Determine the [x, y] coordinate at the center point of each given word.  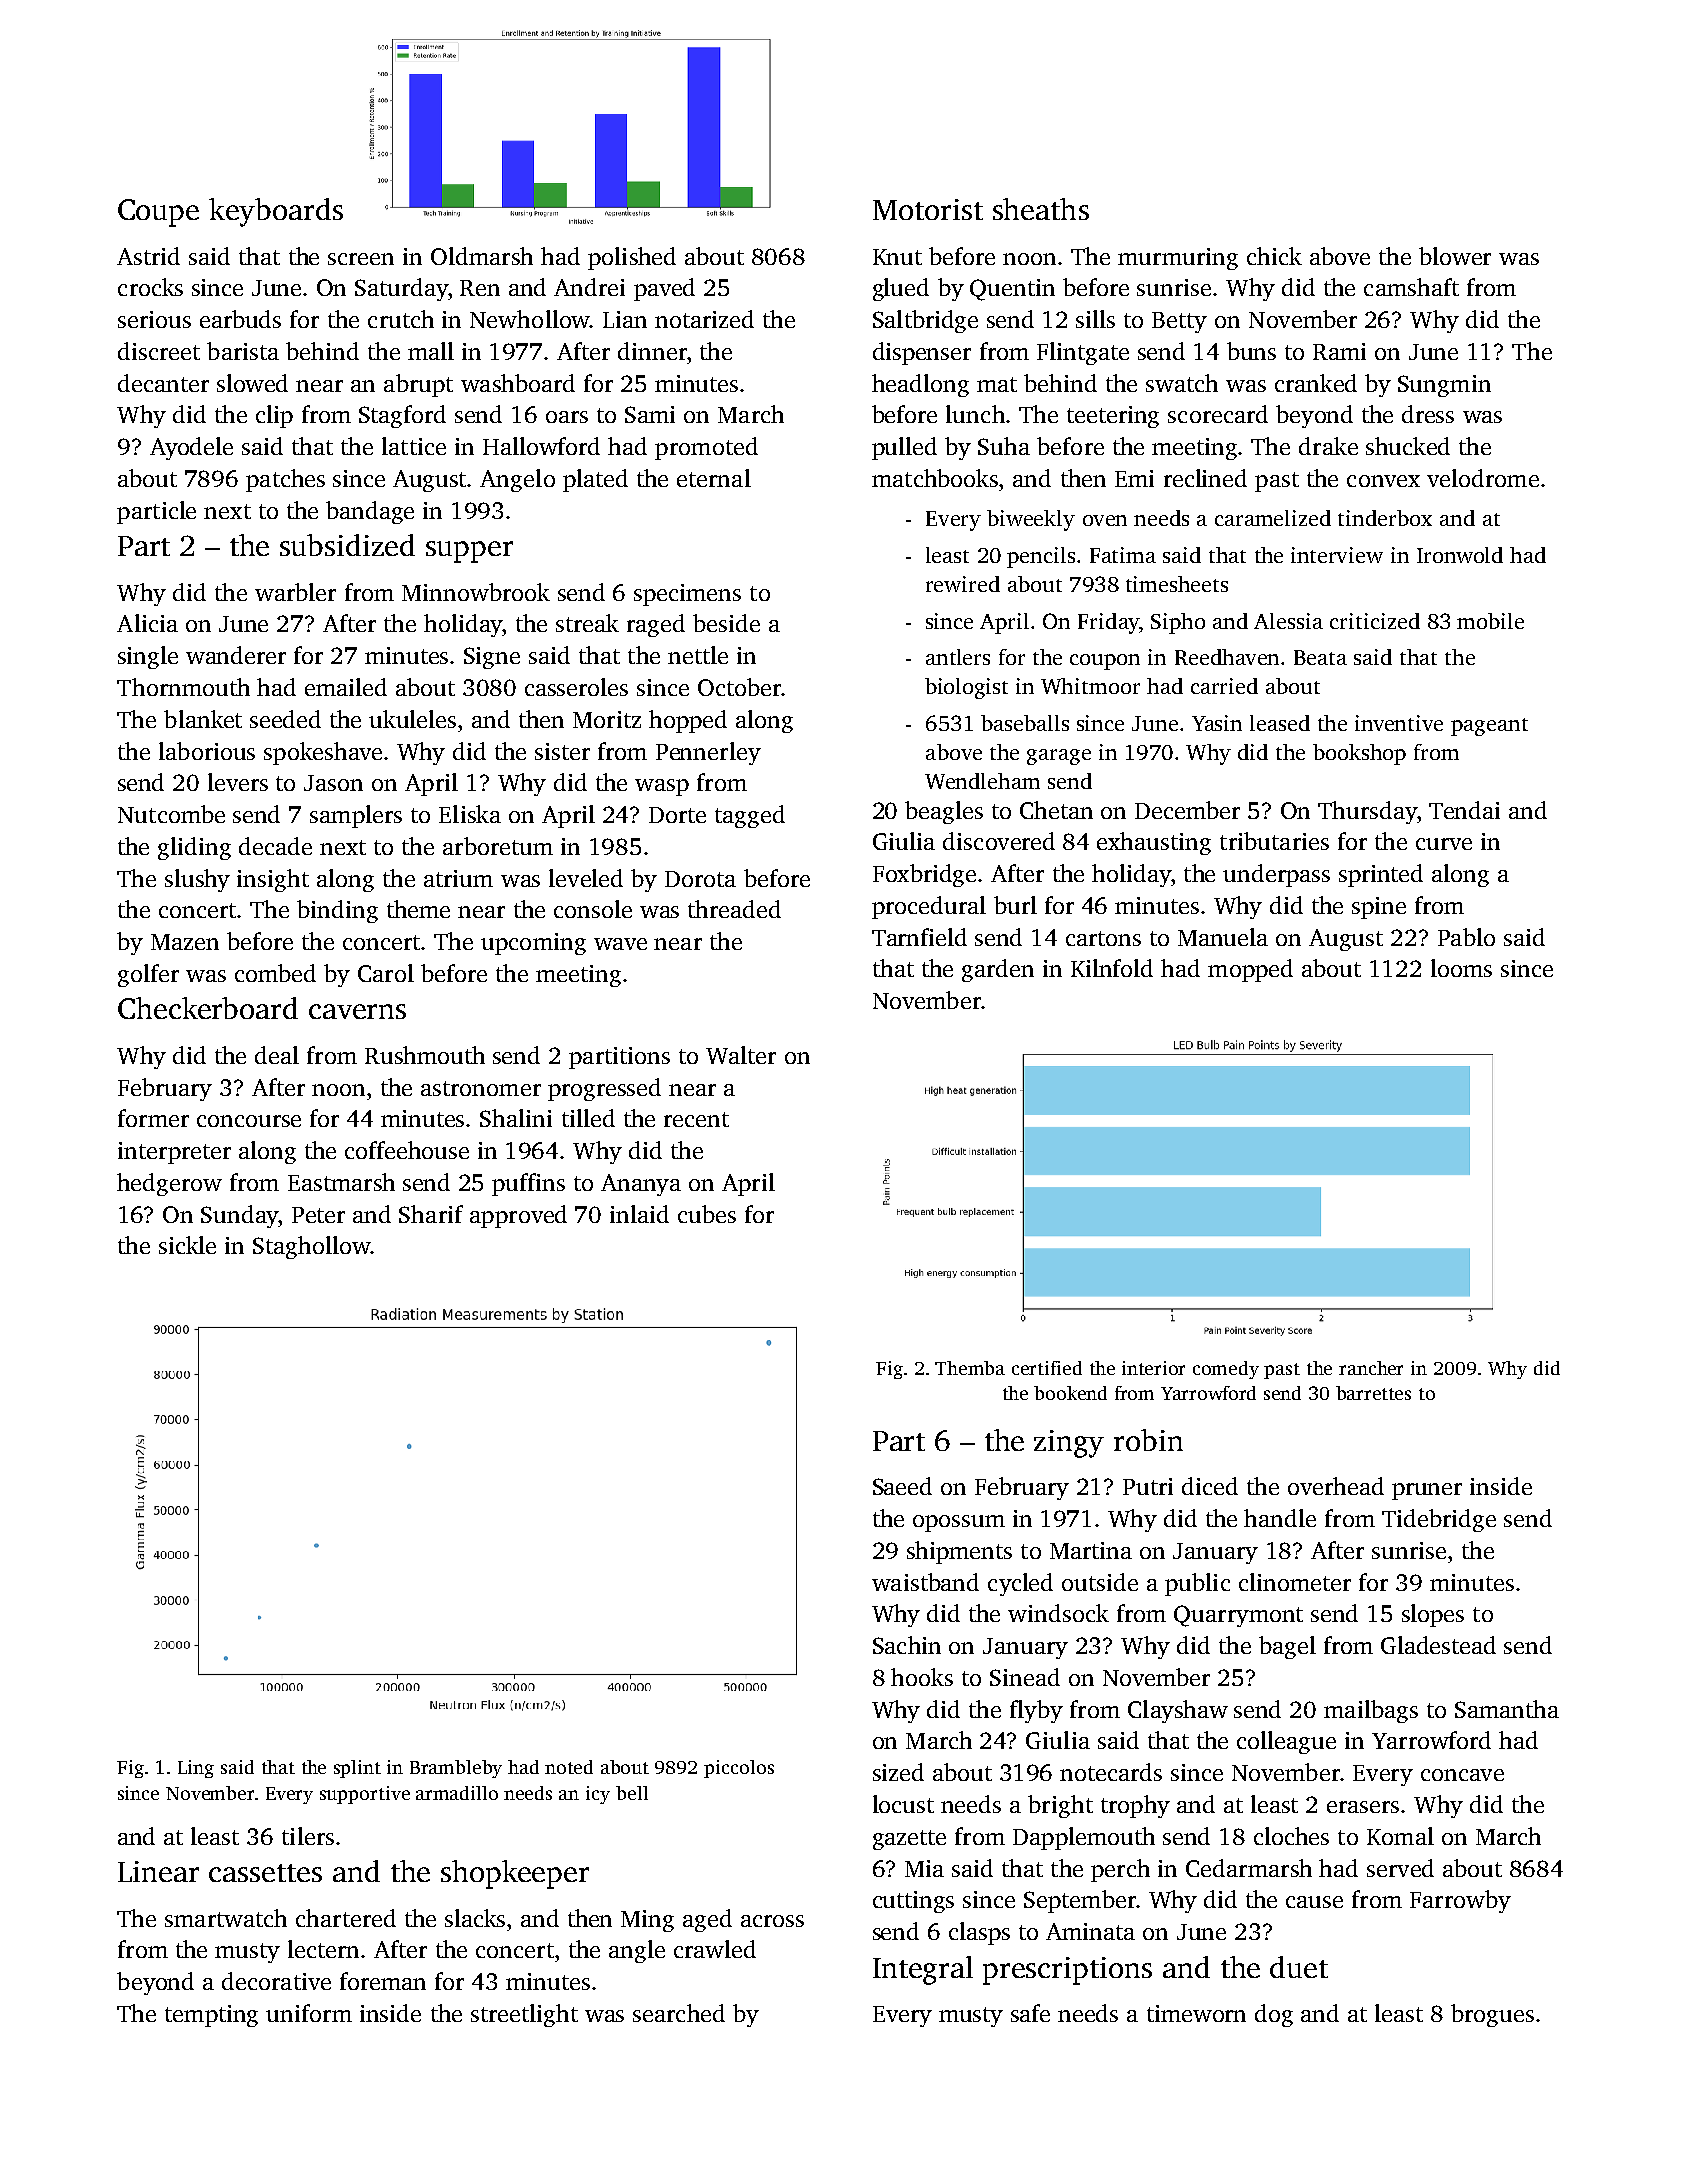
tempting [211, 2016]
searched [679, 2013]
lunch [975, 414]
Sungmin [1444, 386]
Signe [492, 658]
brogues [1492, 2015]
